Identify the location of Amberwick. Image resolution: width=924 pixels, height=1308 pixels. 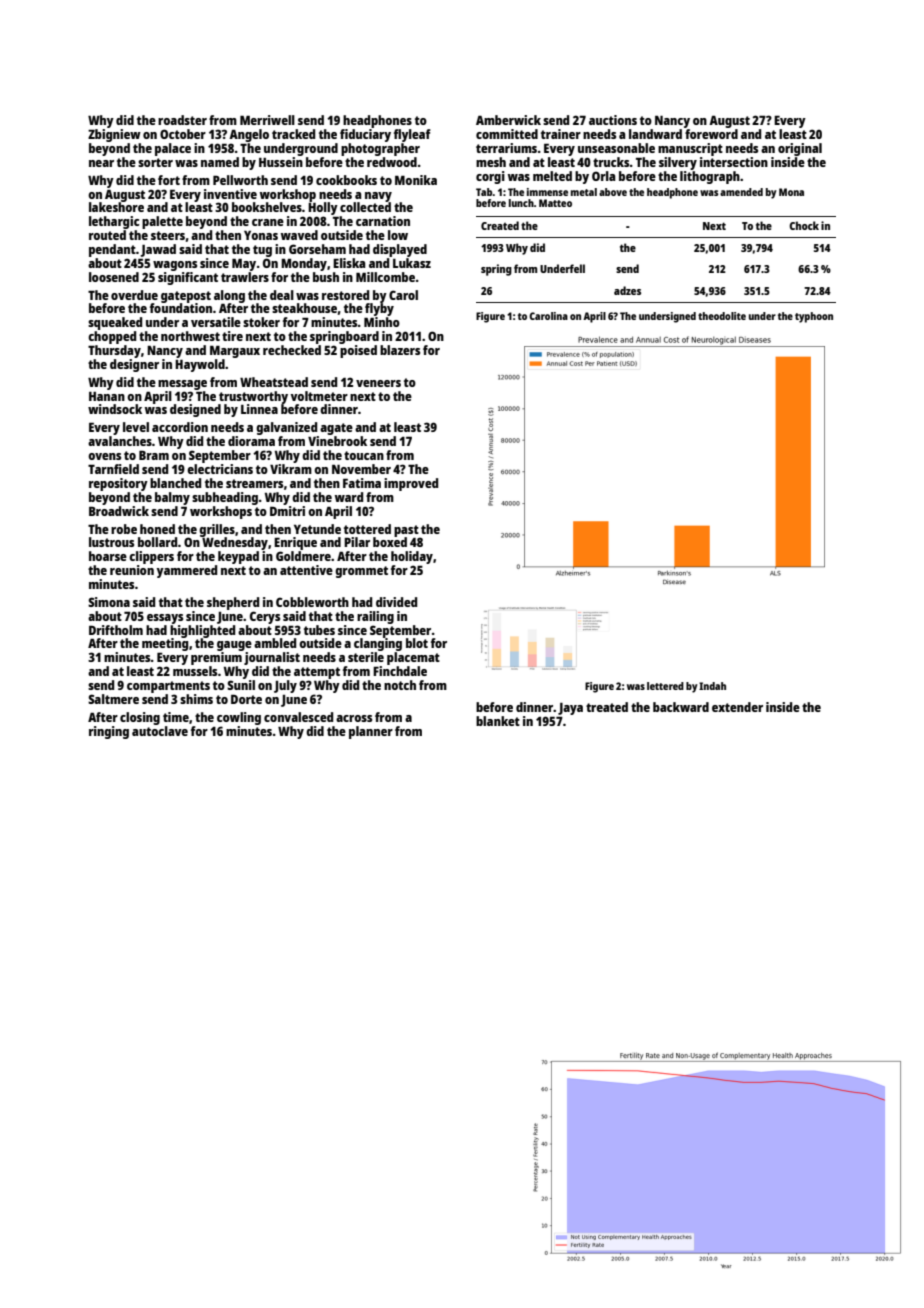
(508, 120).
